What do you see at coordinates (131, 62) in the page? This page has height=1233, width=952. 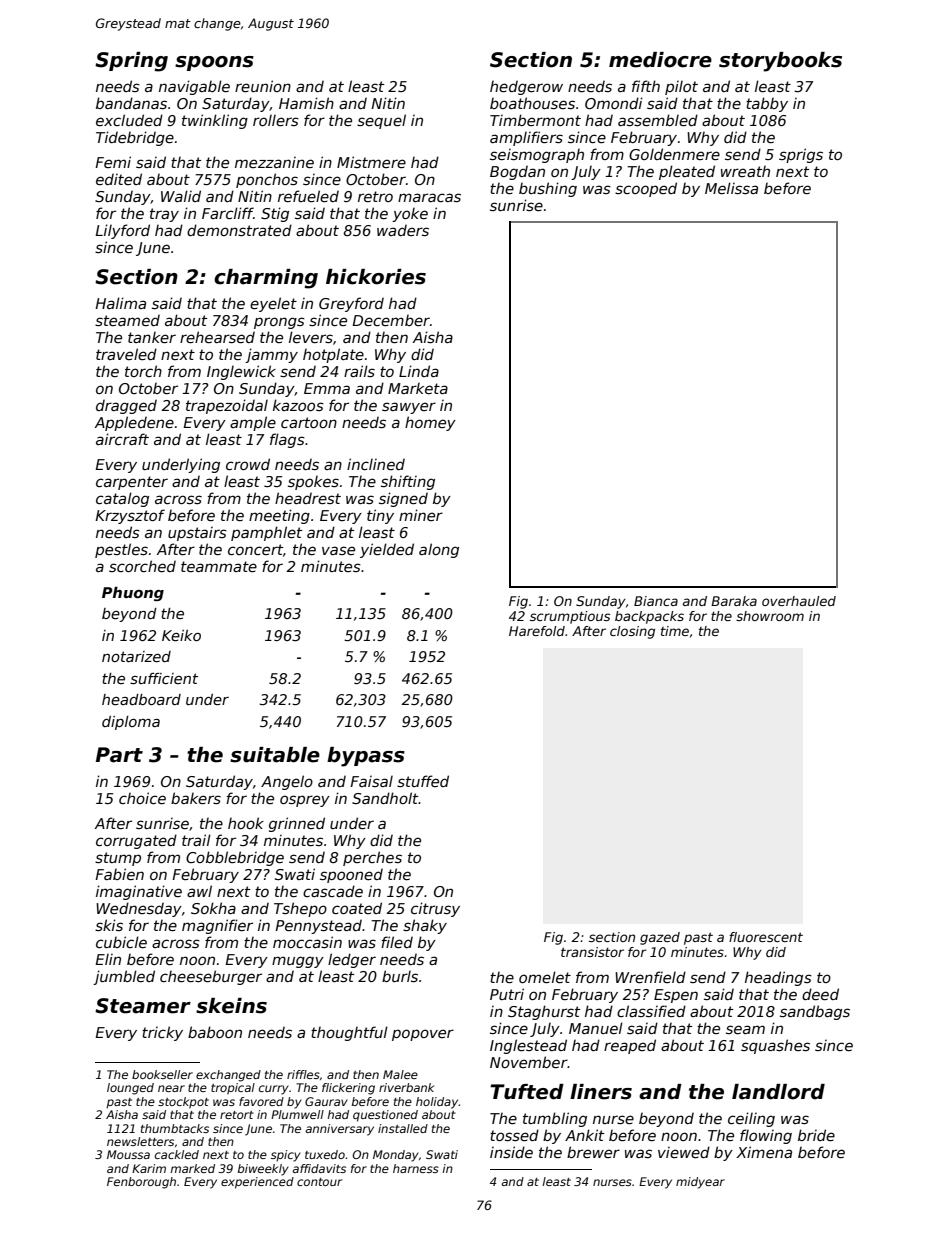 I see `Spring` at bounding box center [131, 62].
